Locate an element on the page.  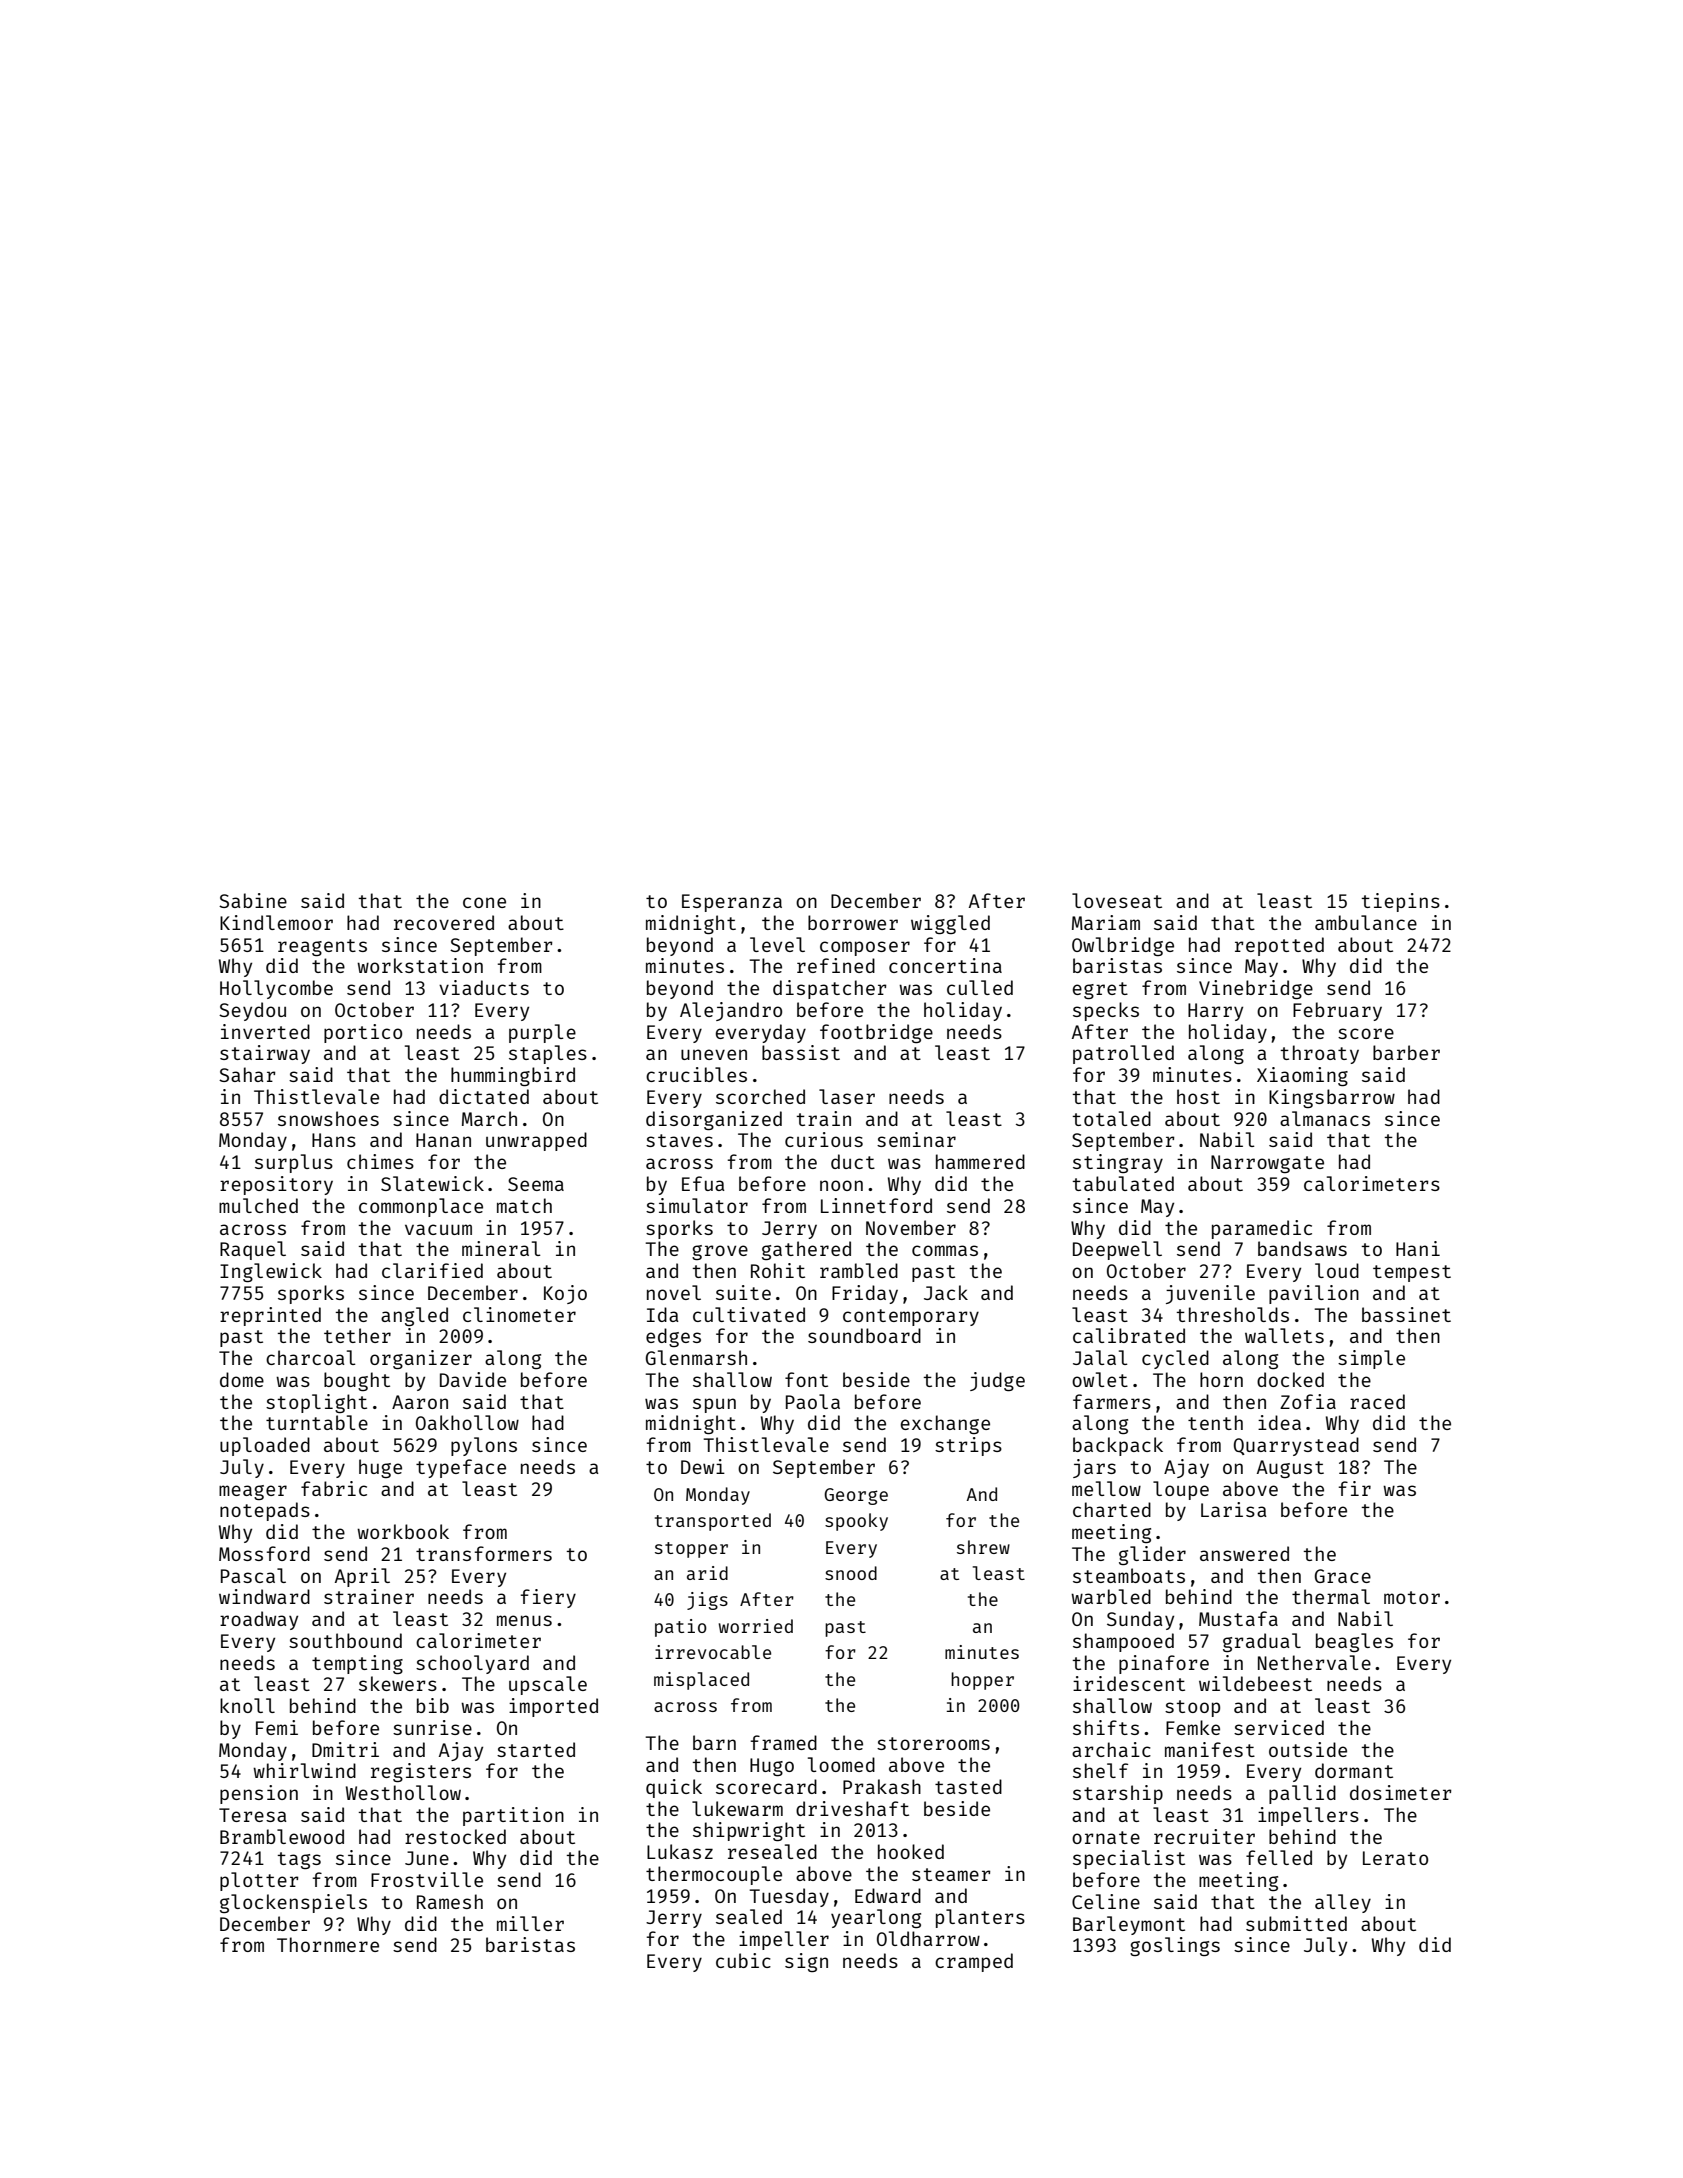
tether is located at coordinates (357, 1335).
